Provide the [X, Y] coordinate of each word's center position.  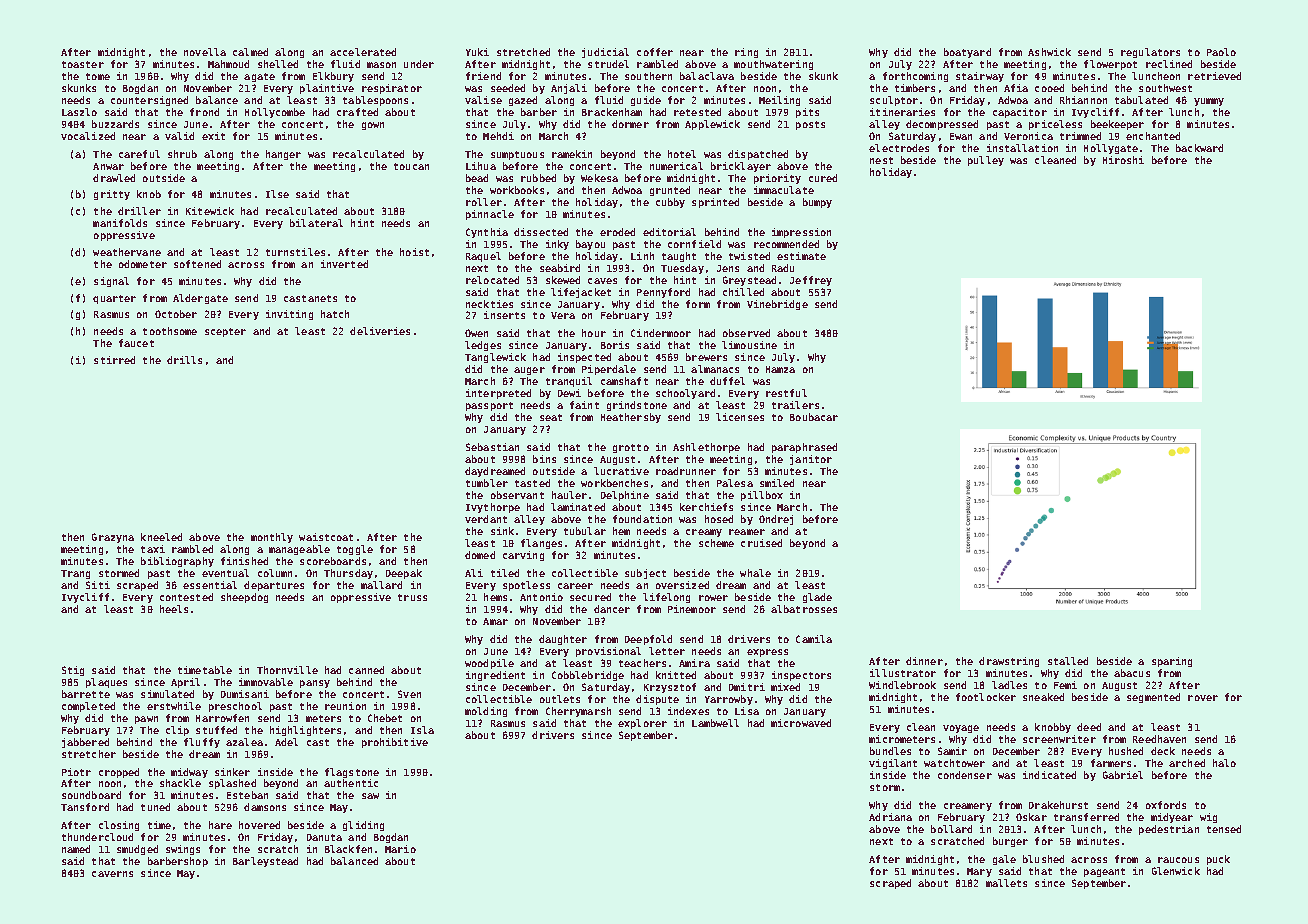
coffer [655, 52]
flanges [541, 544]
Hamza [780, 369]
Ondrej [776, 520]
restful [786, 393]
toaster [83, 64]
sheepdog [244, 598]
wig [1208, 818]
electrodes [899, 148]
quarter [114, 299]
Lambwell [715, 723]
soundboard [91, 795]
